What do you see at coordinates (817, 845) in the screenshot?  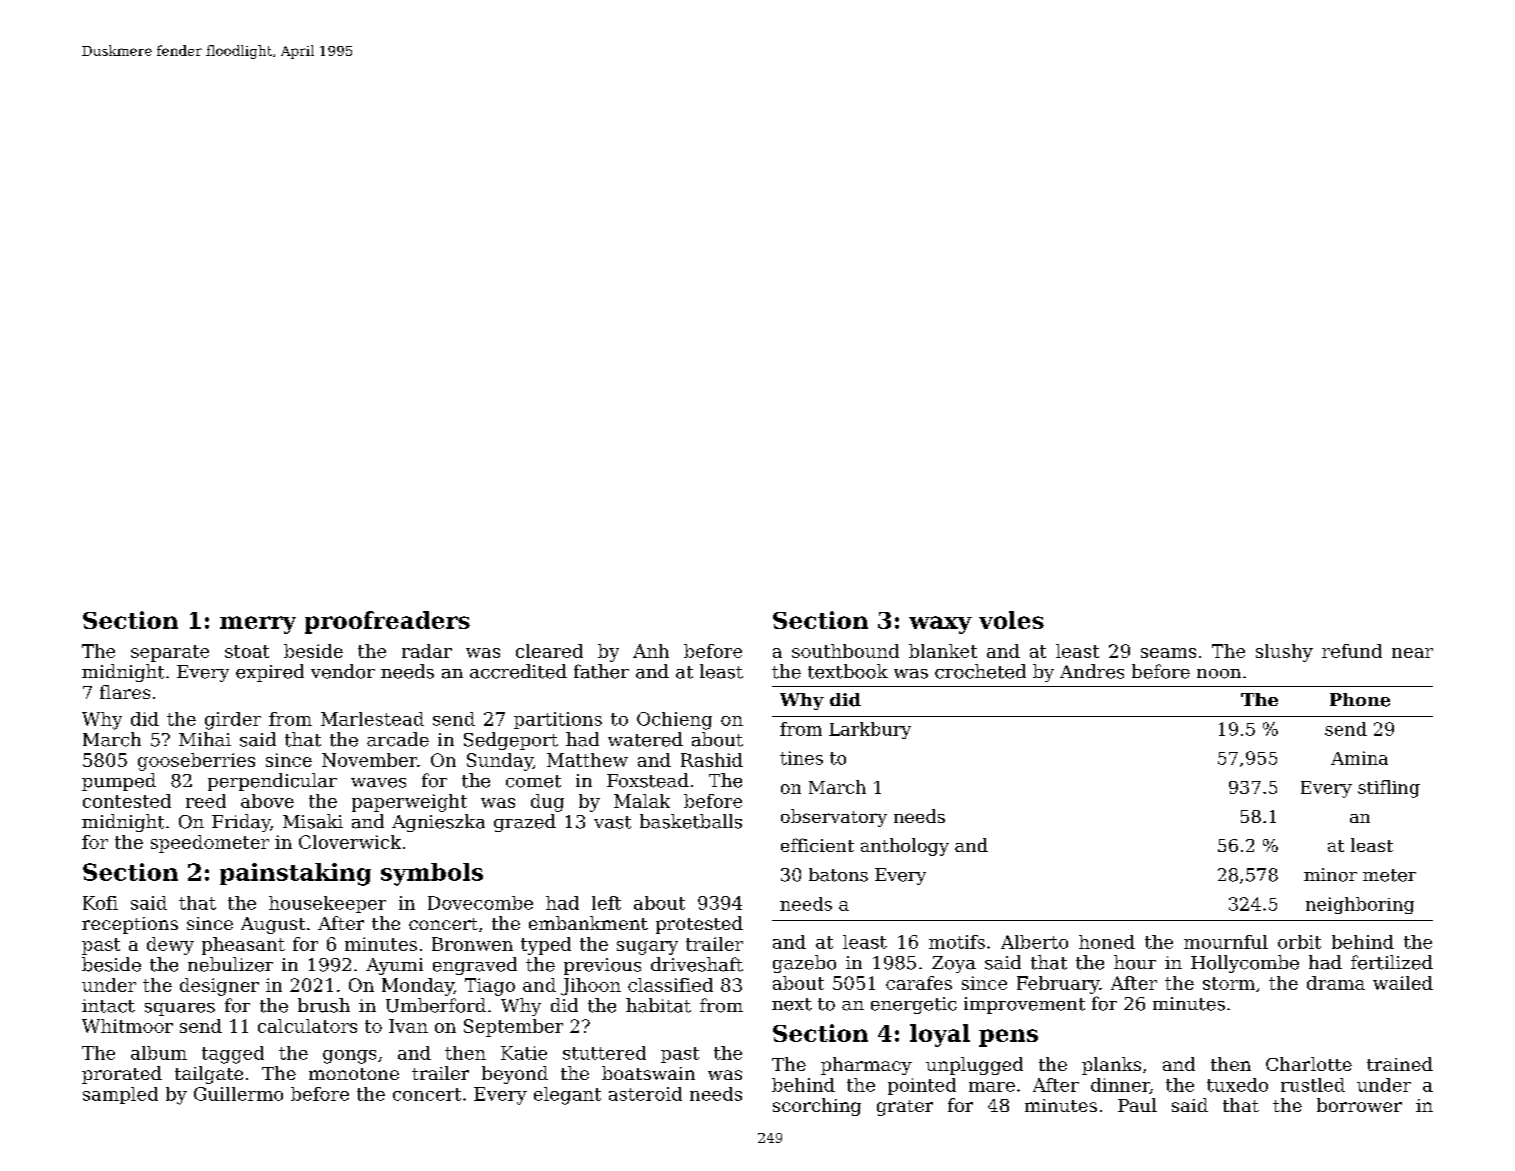 I see `efficient` at bounding box center [817, 845].
